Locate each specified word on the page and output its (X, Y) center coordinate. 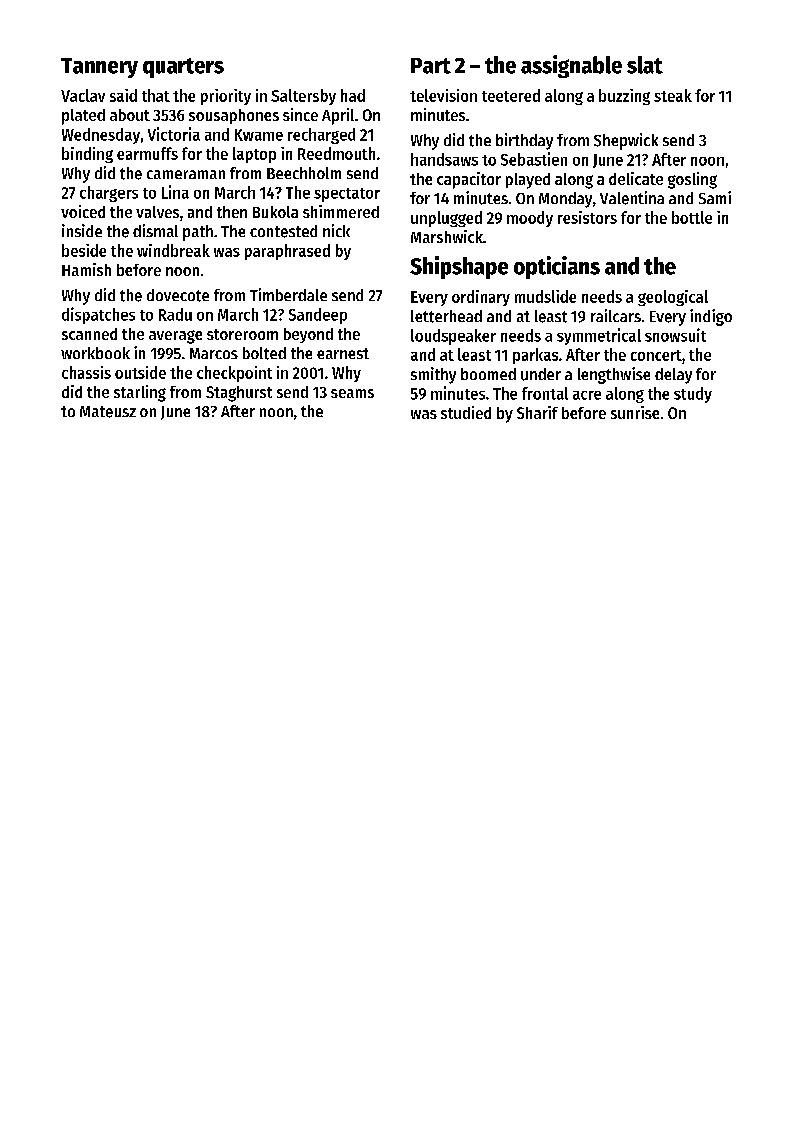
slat (645, 65)
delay (673, 376)
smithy (433, 375)
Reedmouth (336, 153)
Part (431, 66)
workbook (95, 353)
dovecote (178, 295)
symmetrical (599, 336)
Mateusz (108, 412)
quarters (183, 68)
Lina (175, 192)
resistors (587, 217)
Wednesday (101, 136)
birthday (524, 141)
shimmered (341, 211)
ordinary (481, 298)
